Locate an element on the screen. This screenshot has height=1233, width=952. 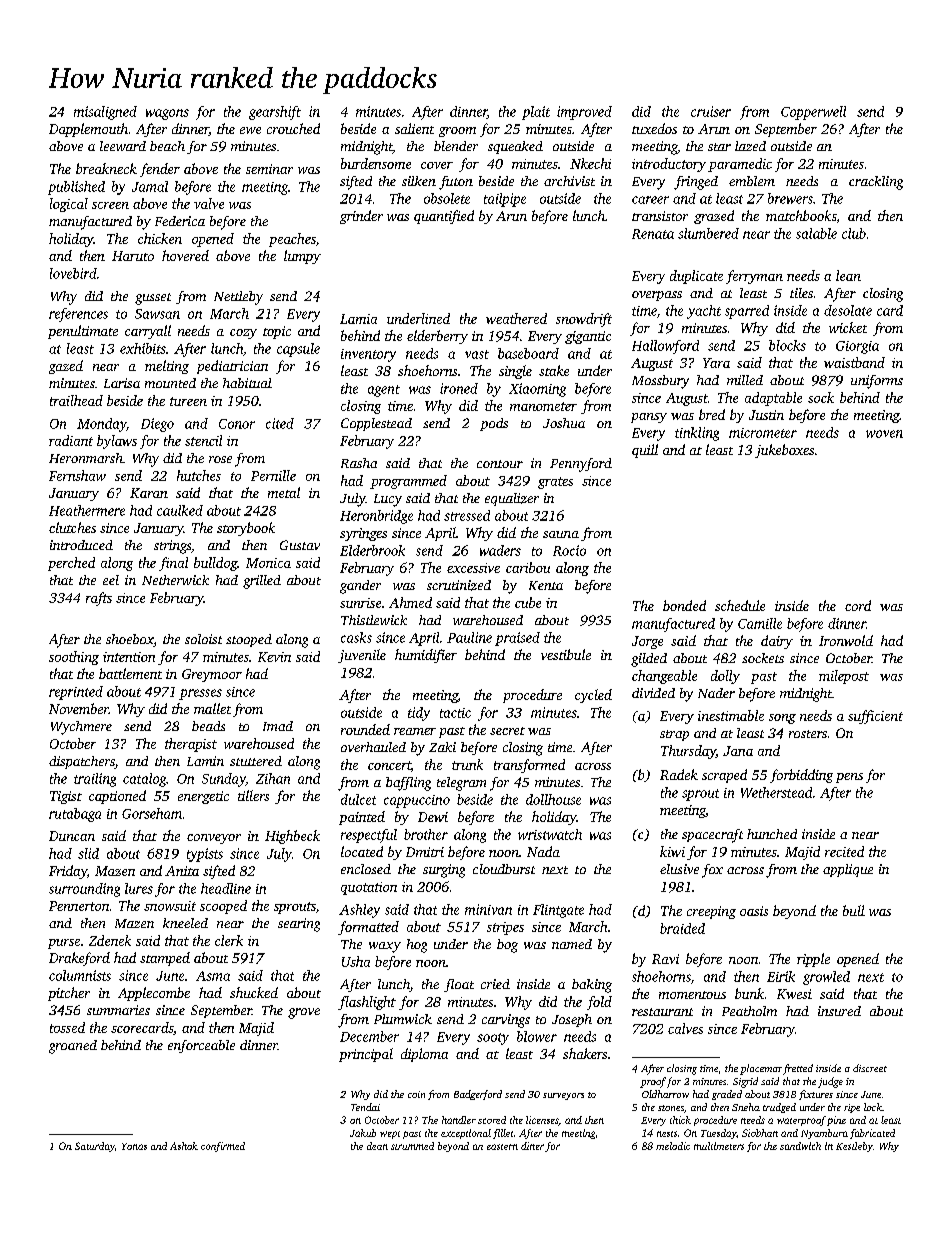
strummed is located at coordinates (412, 1146).
